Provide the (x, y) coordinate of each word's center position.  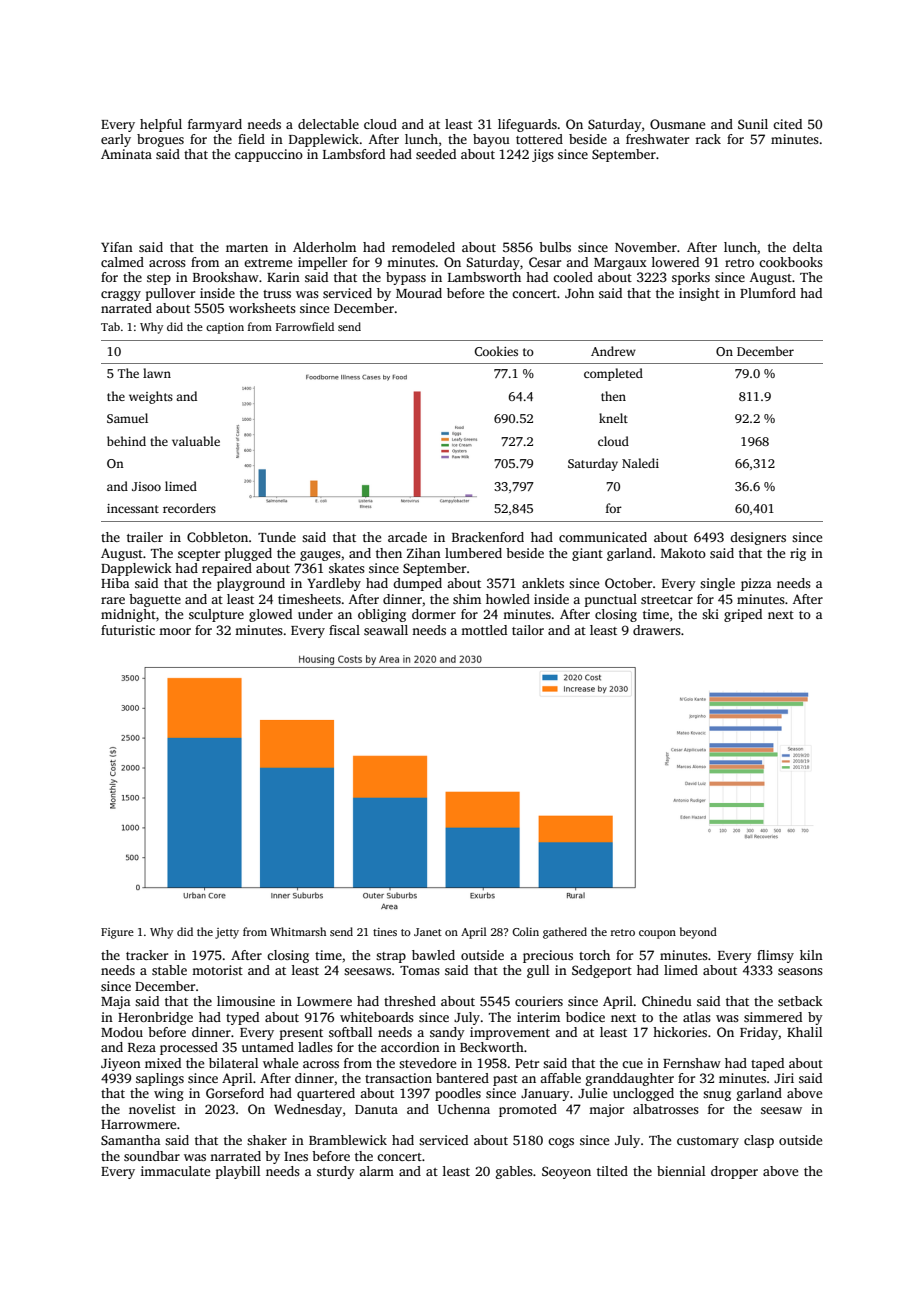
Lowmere (324, 1001)
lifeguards (527, 125)
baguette (155, 600)
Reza (142, 1047)
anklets (543, 583)
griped (743, 615)
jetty (227, 933)
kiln (811, 955)
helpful (161, 125)
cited (787, 124)
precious (548, 956)
